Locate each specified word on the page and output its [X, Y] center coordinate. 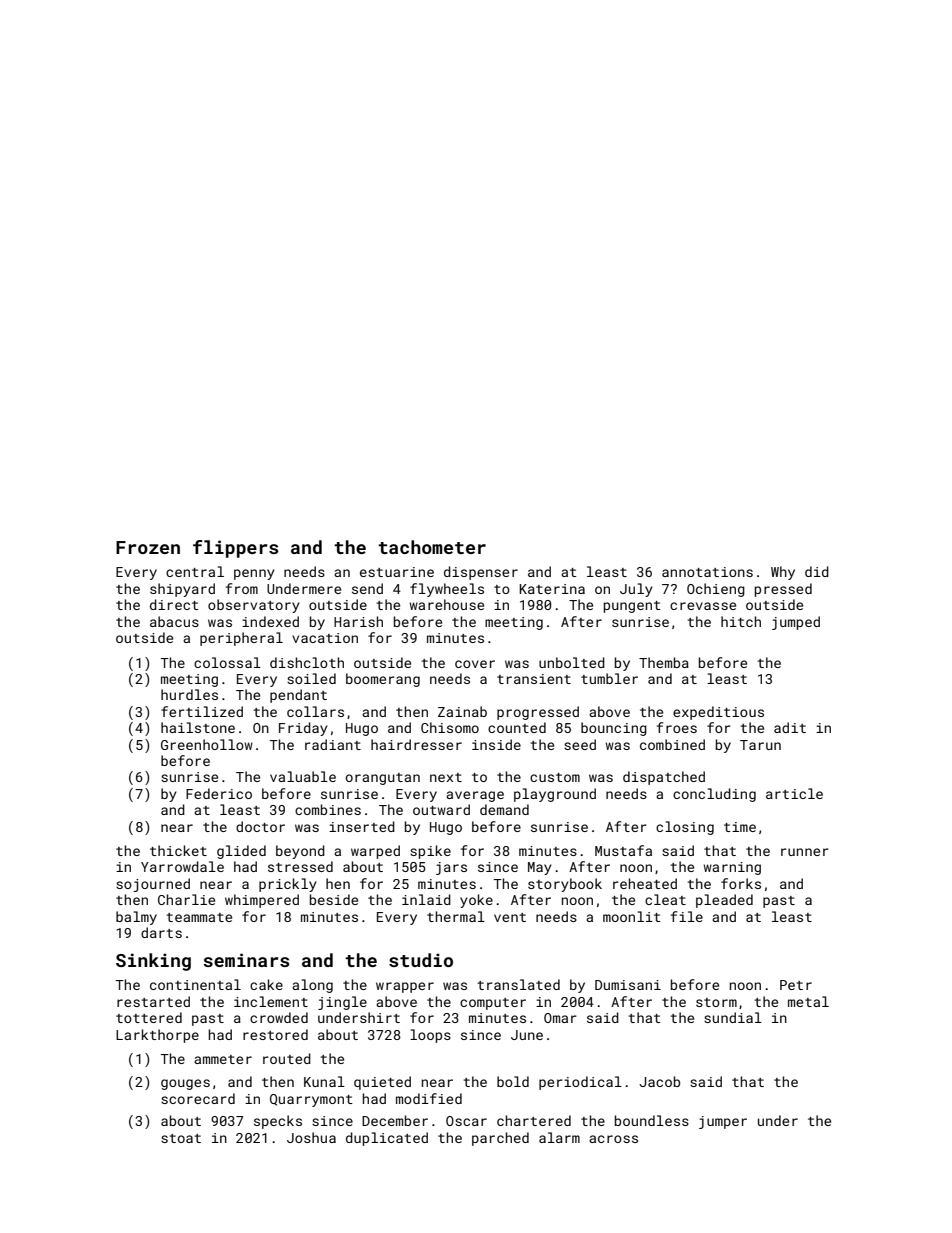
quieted [382, 1083]
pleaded [724, 901]
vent [510, 917]
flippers [236, 549]
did [817, 571]
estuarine [397, 572]
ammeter [223, 1059]
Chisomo [450, 727]
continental [195, 984]
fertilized [202, 711]
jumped [796, 623]
